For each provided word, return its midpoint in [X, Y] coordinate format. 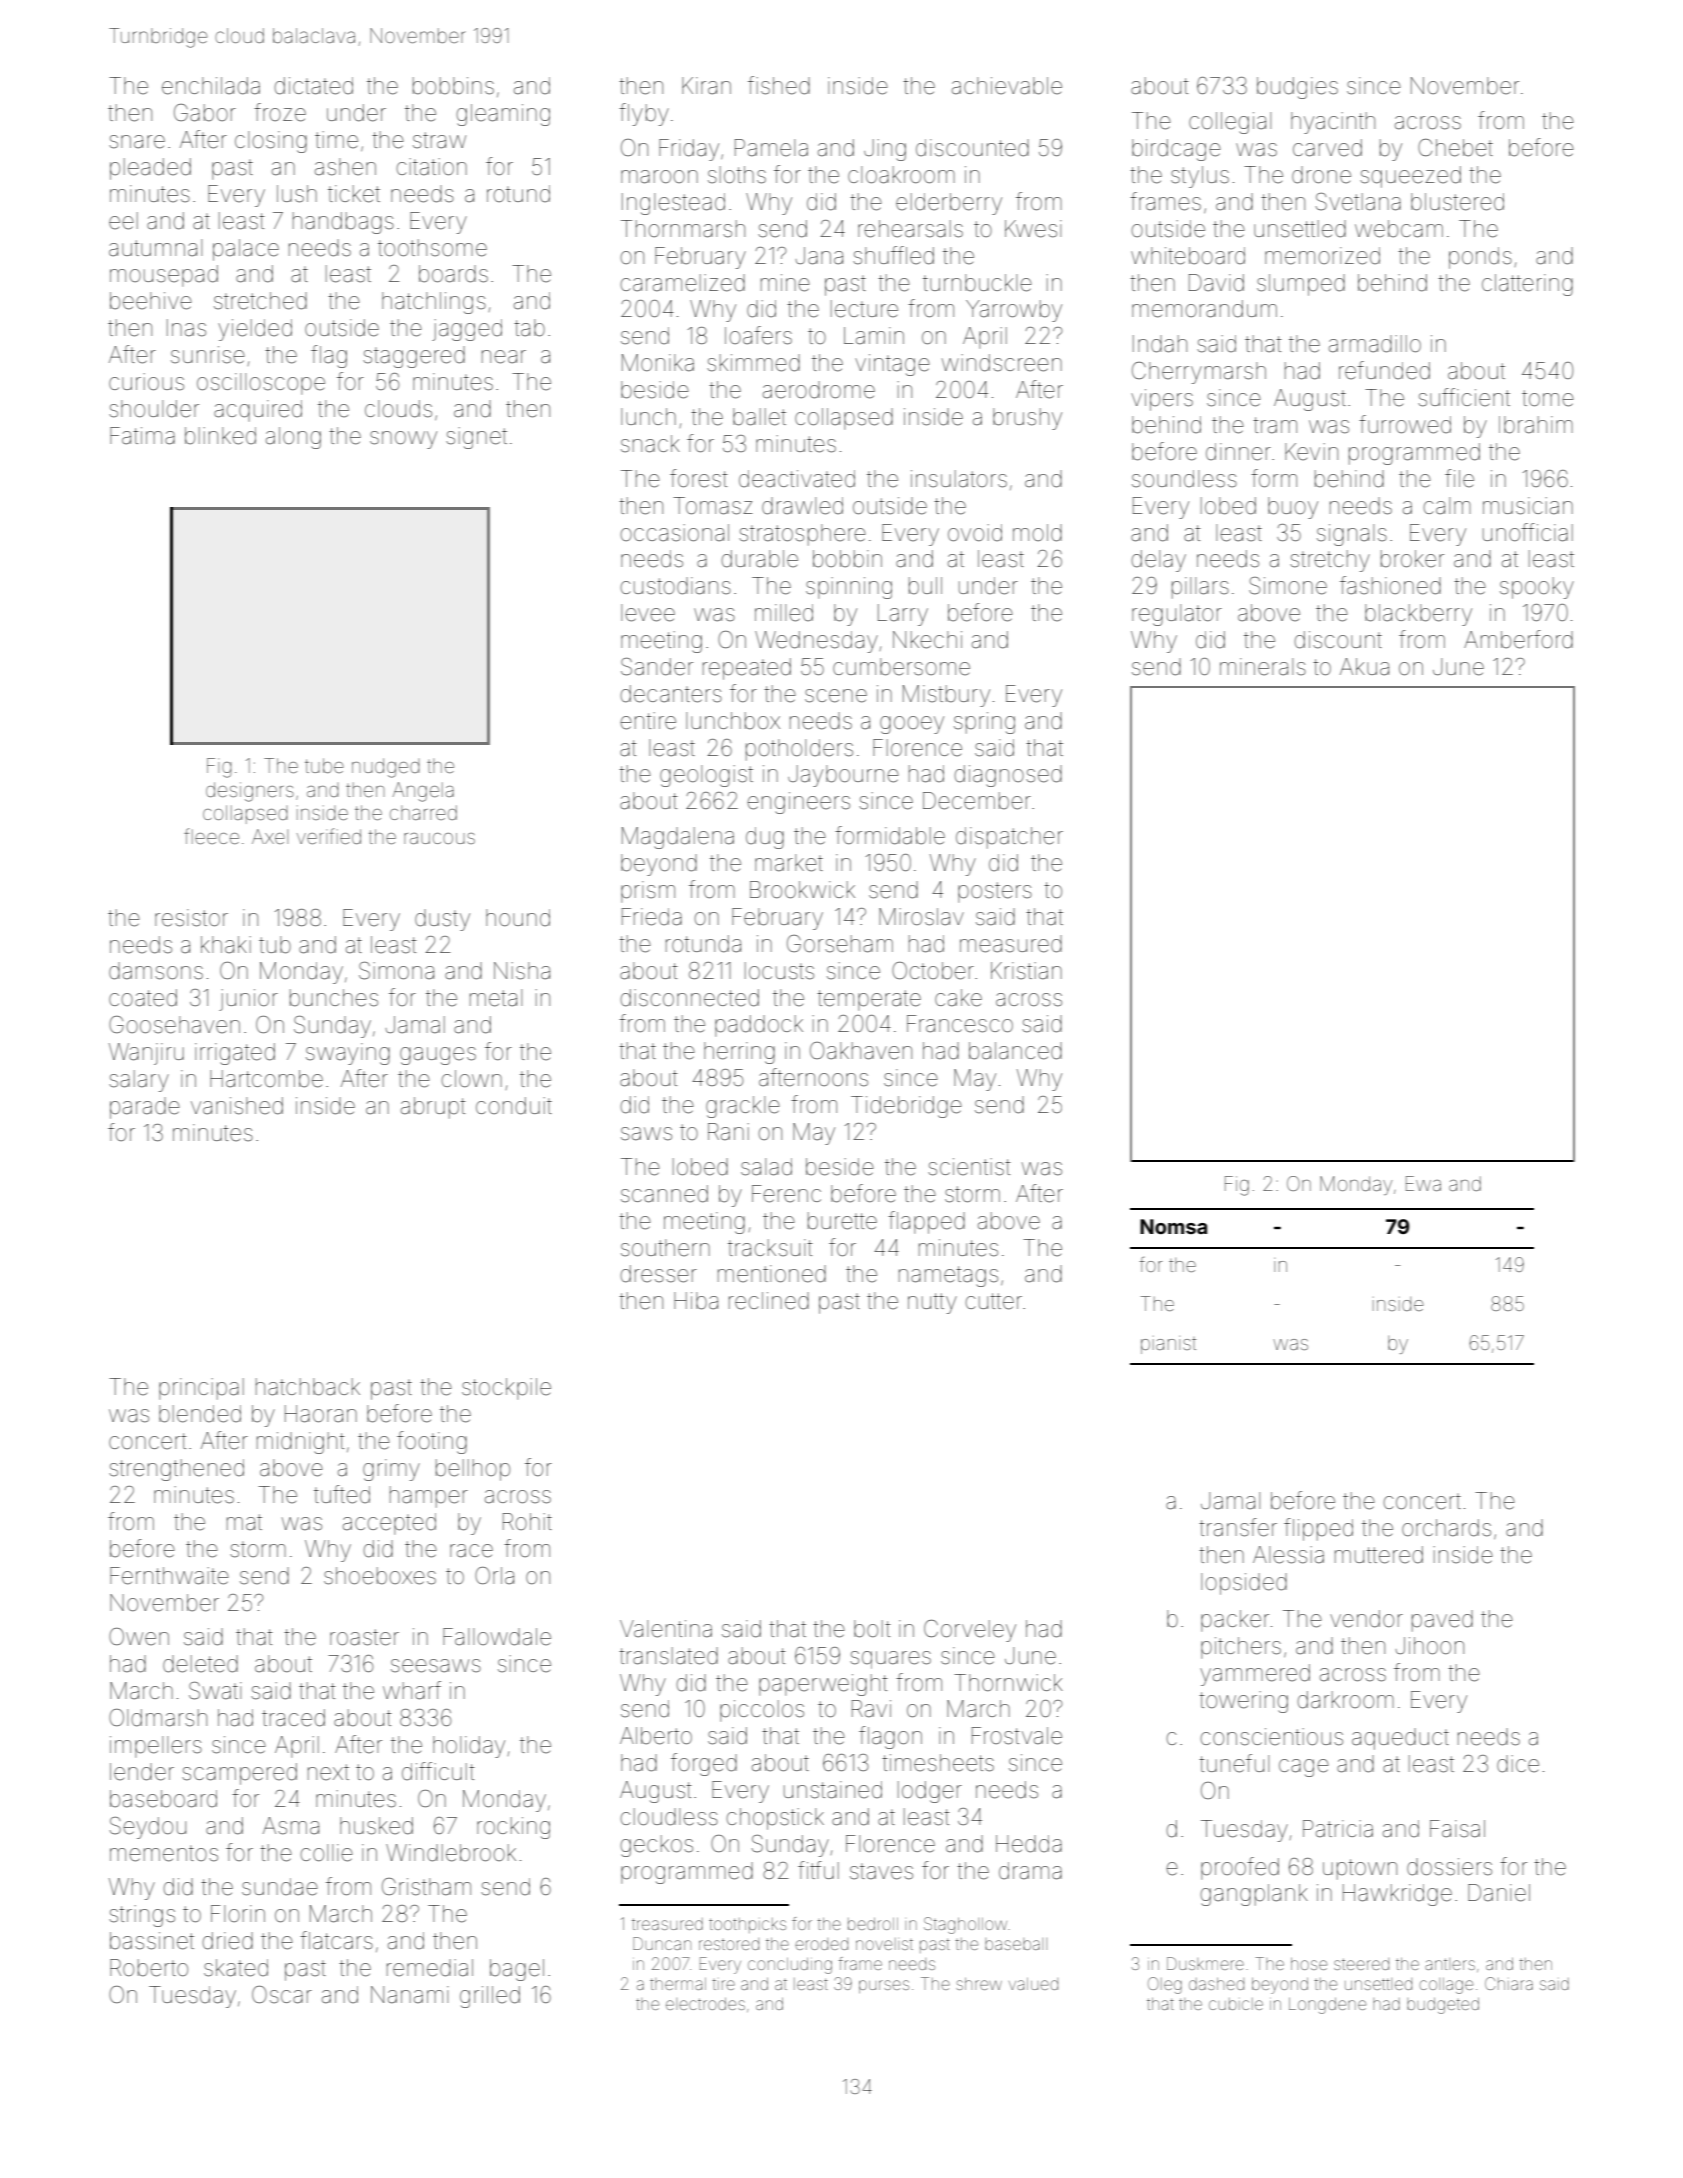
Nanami [410, 1995]
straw [439, 140]
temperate [869, 1000]
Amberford [1518, 639]
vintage [892, 365]
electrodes [705, 2004]
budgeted [1443, 2006]
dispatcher [1009, 838]
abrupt [433, 1108]
